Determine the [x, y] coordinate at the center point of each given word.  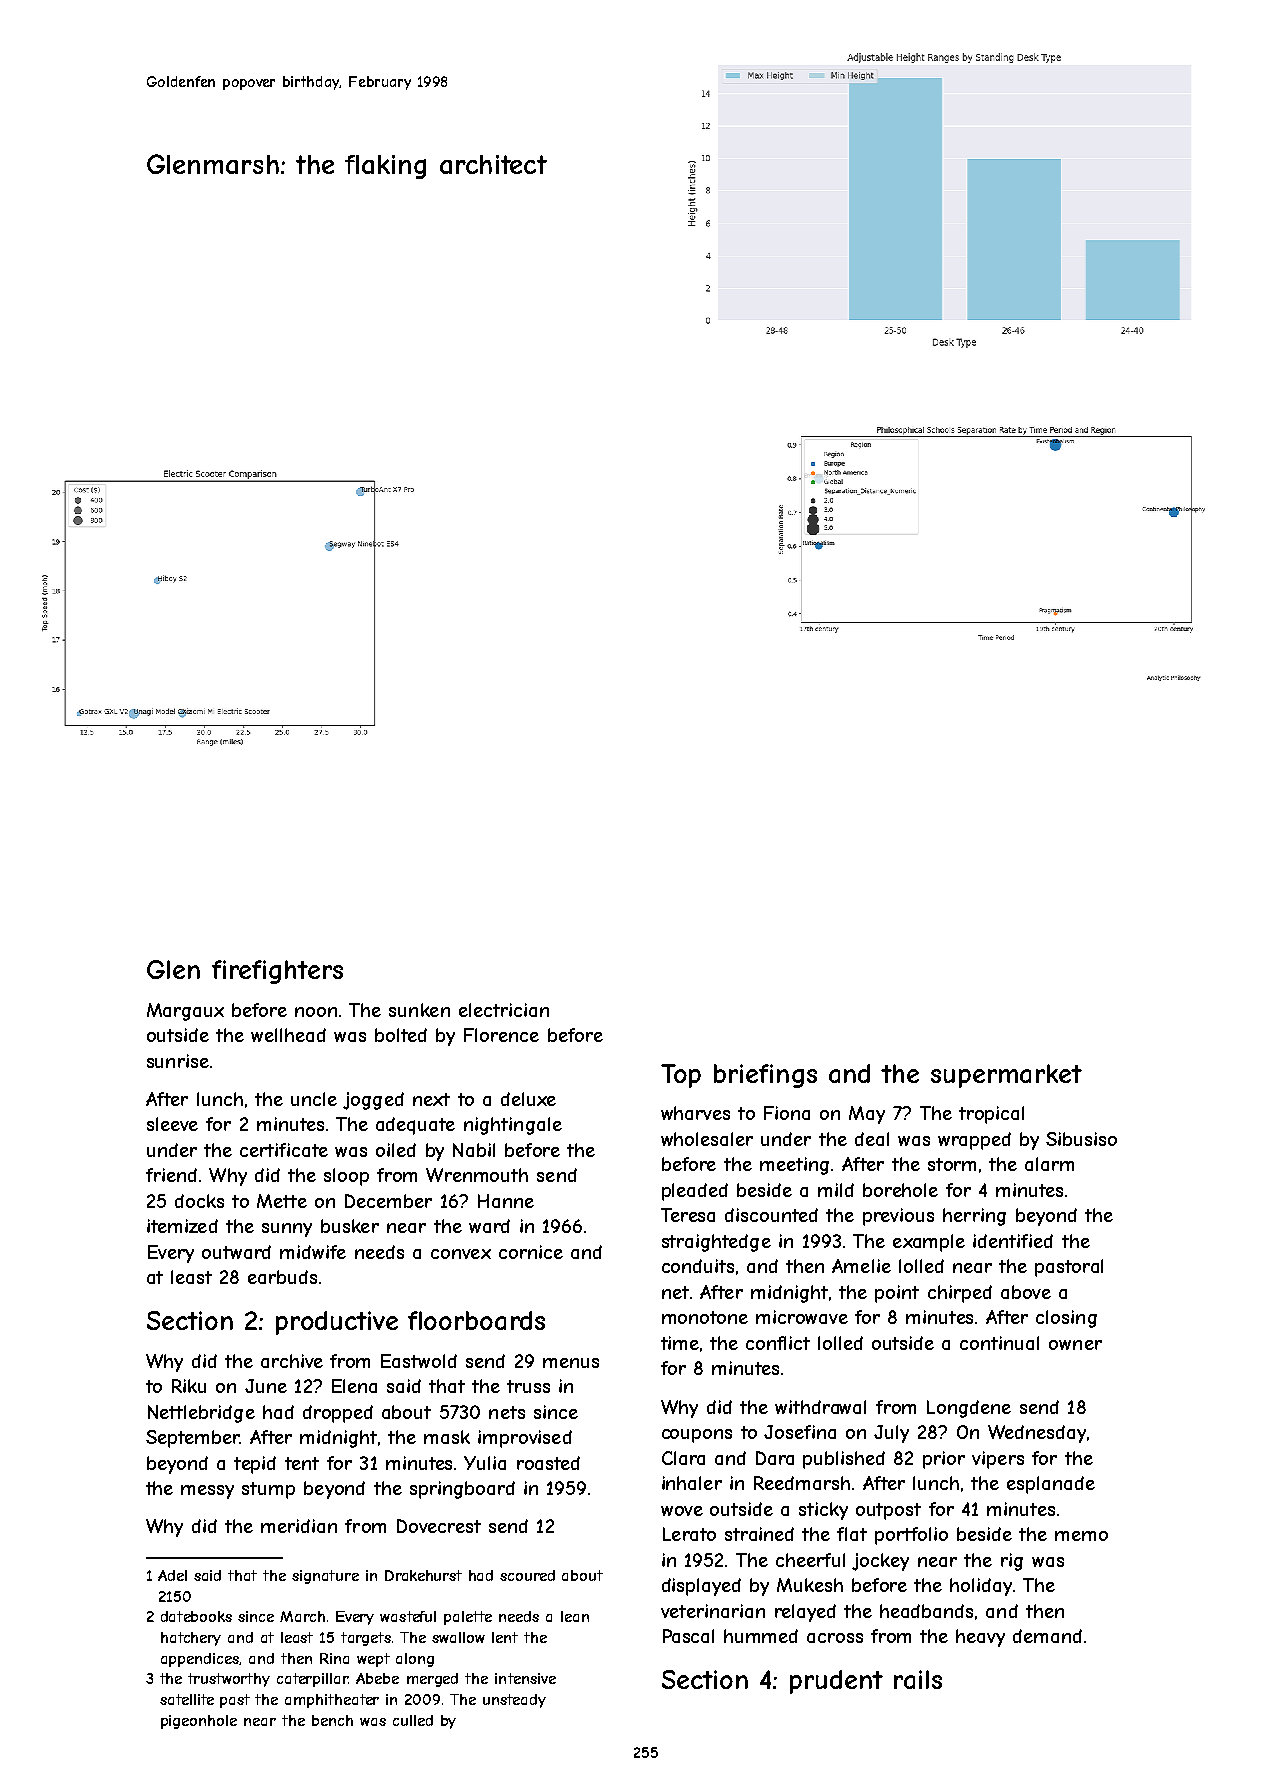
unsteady [514, 1701]
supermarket [1006, 1076]
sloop [346, 1177]
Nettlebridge [201, 1414]
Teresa [688, 1215]
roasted [548, 1463]
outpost [888, 1511]
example [929, 1243]
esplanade [1051, 1485]
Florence [501, 1035]
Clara [683, 1458]
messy [207, 1492]
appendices [200, 1660]
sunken [419, 1010]
